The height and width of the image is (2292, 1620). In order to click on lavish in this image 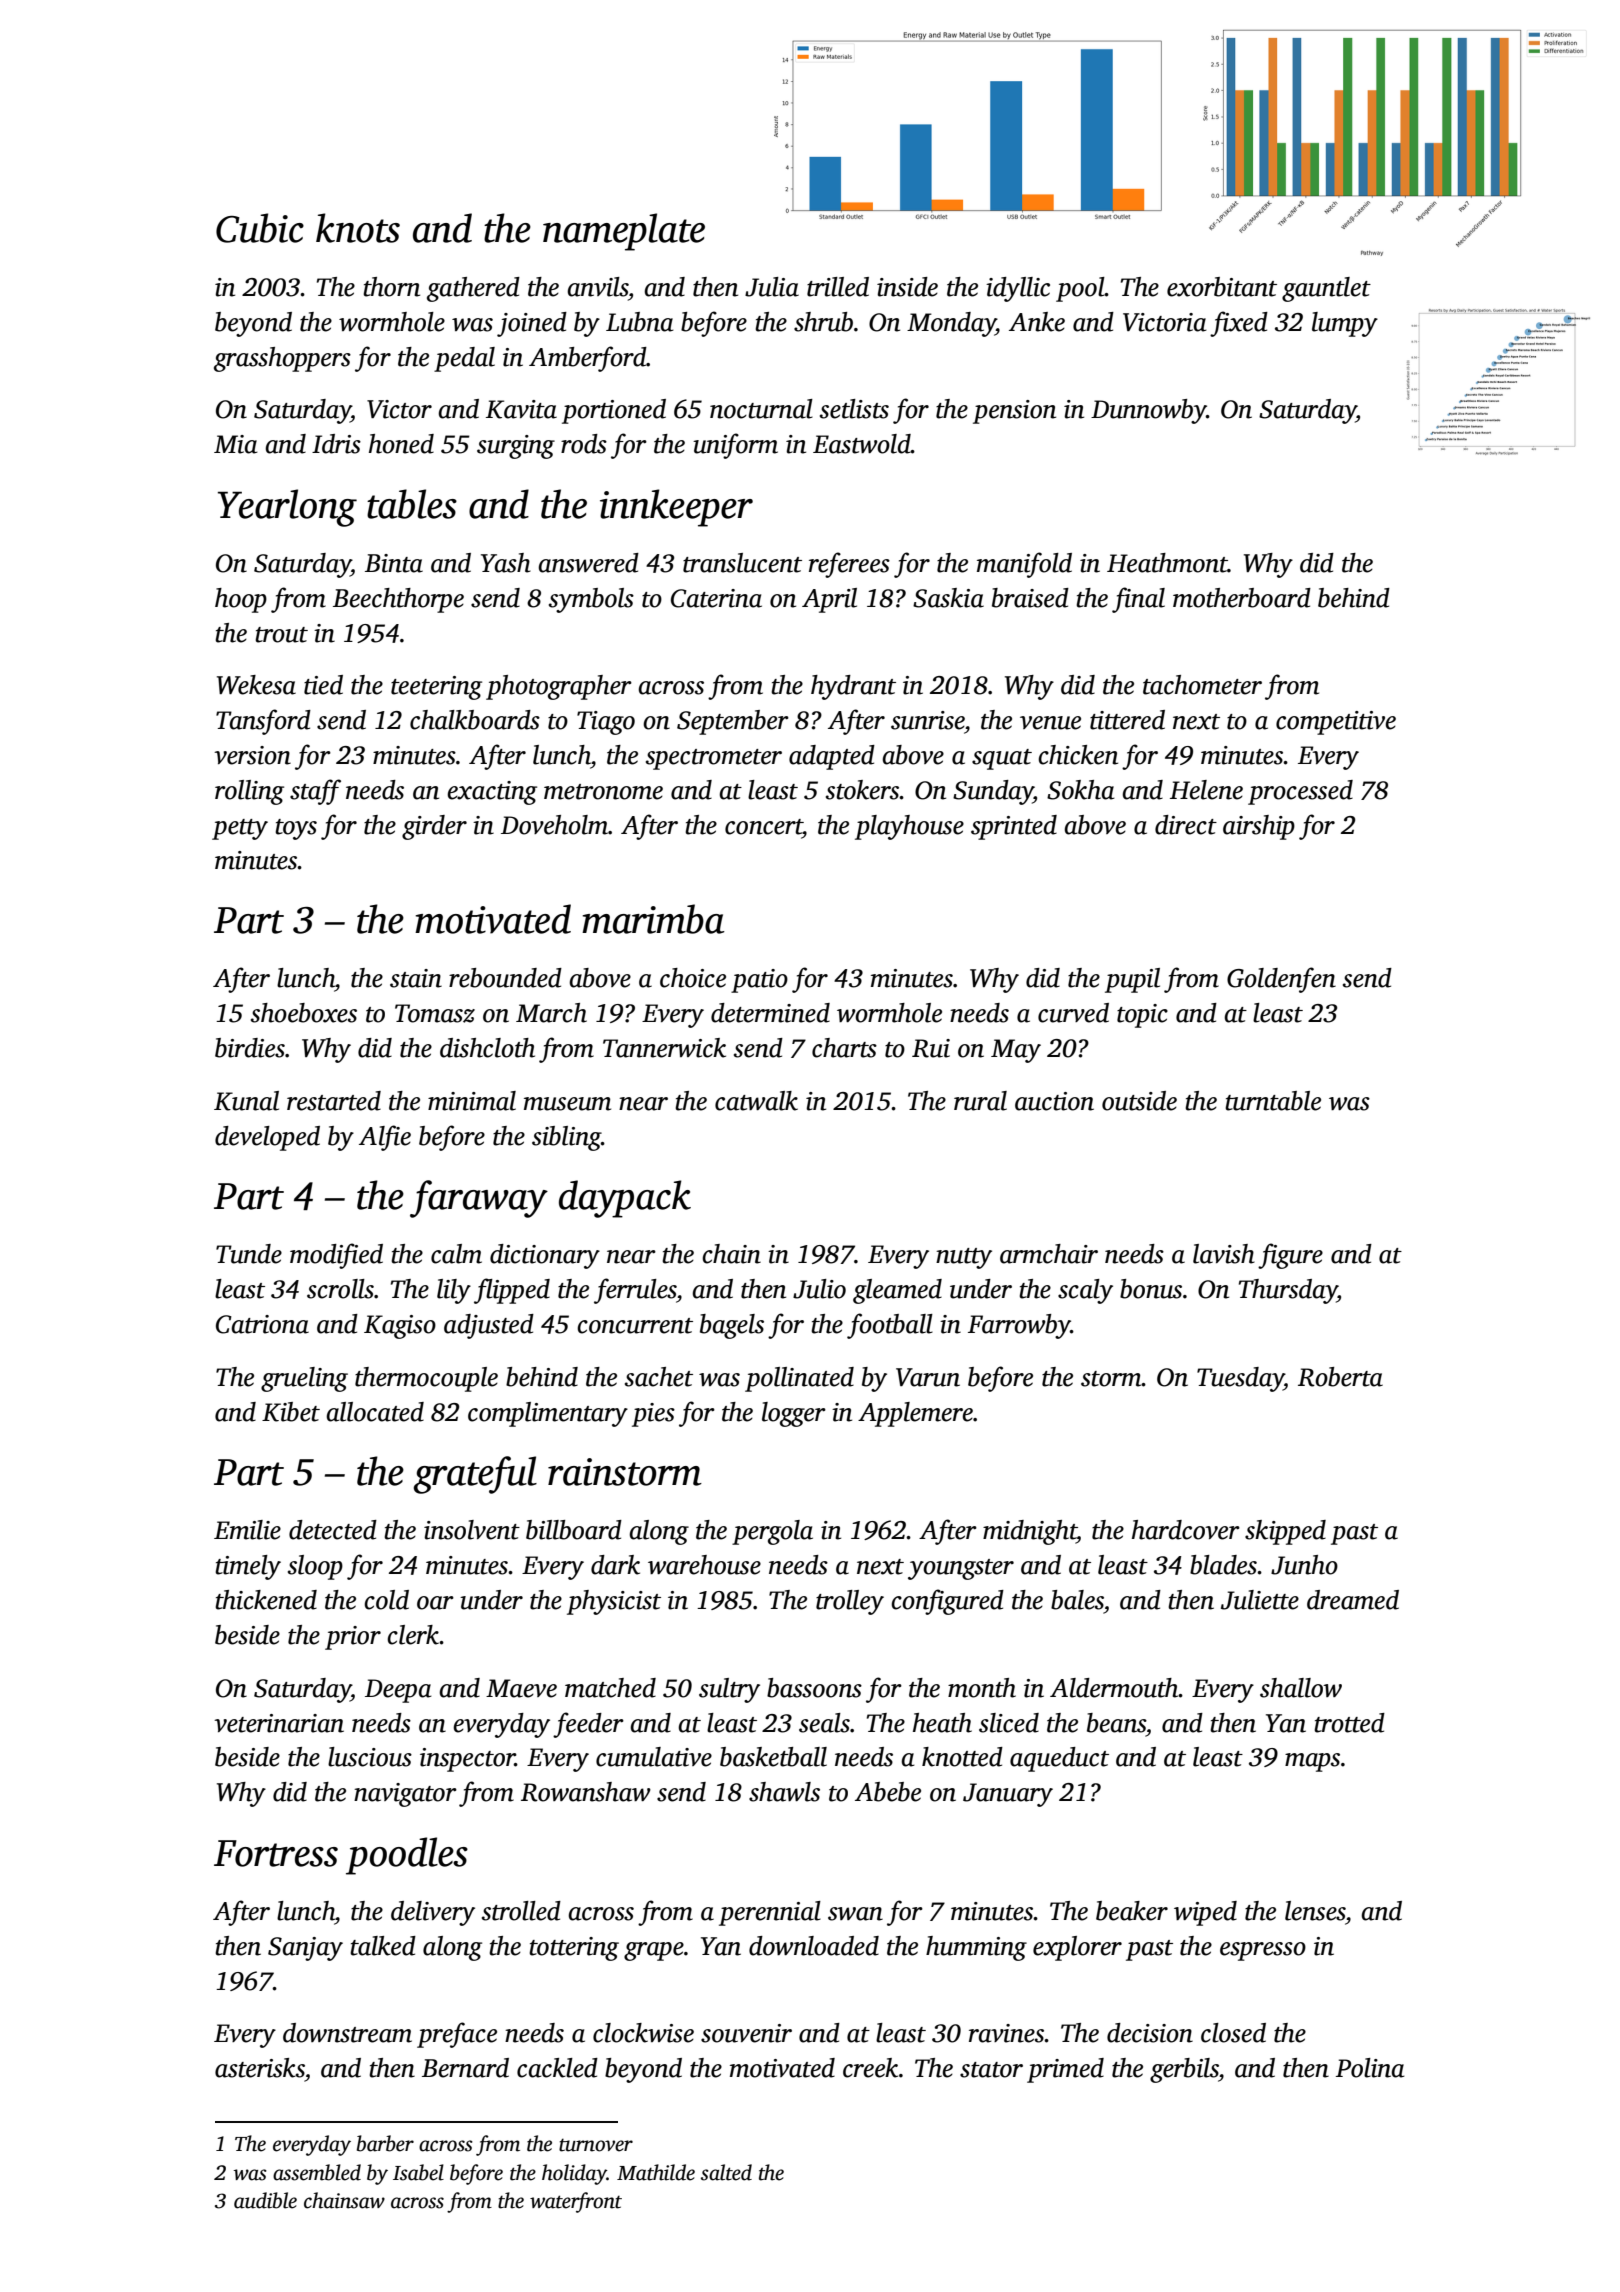, I will do `click(1224, 1254)`.
